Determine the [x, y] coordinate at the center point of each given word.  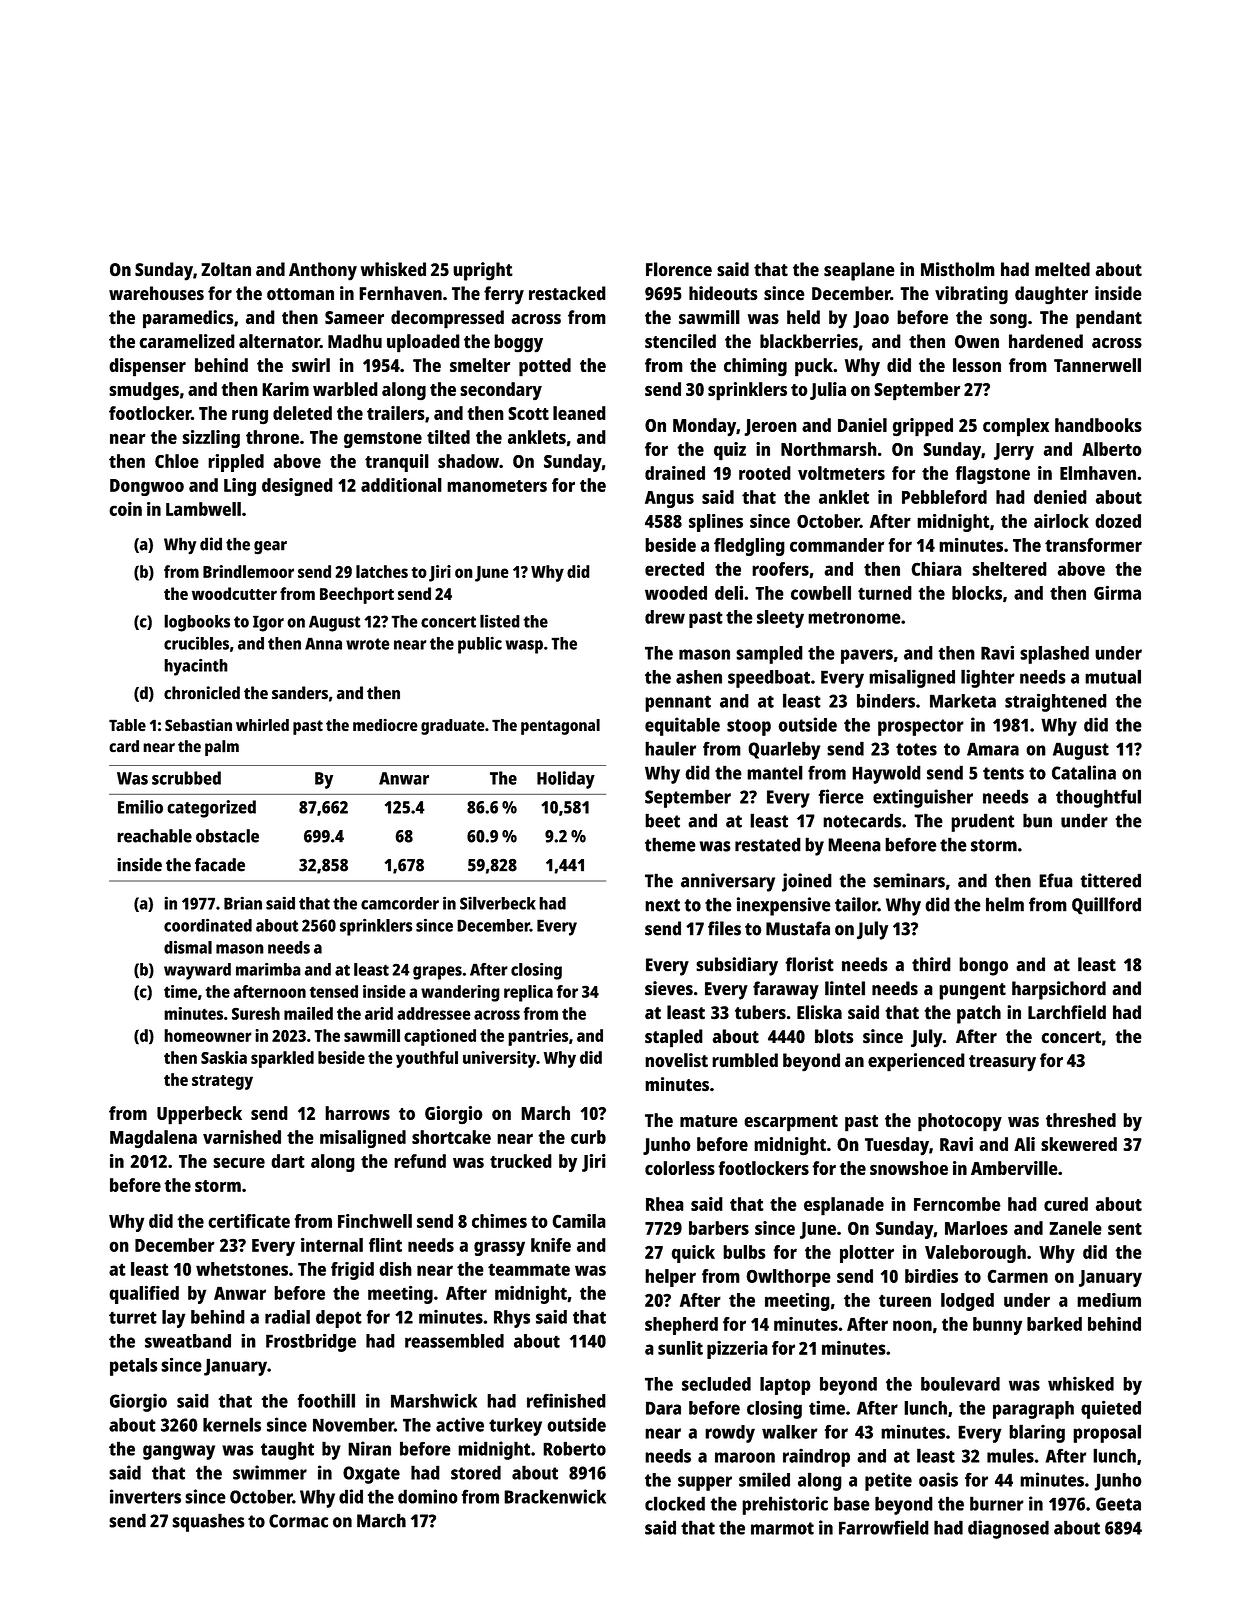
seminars [909, 880]
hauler [670, 748]
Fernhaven [400, 293]
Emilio [140, 807]
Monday [704, 427]
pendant [1109, 319]
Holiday [566, 780]
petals [133, 1367]
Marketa [963, 701]
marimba [268, 969]
